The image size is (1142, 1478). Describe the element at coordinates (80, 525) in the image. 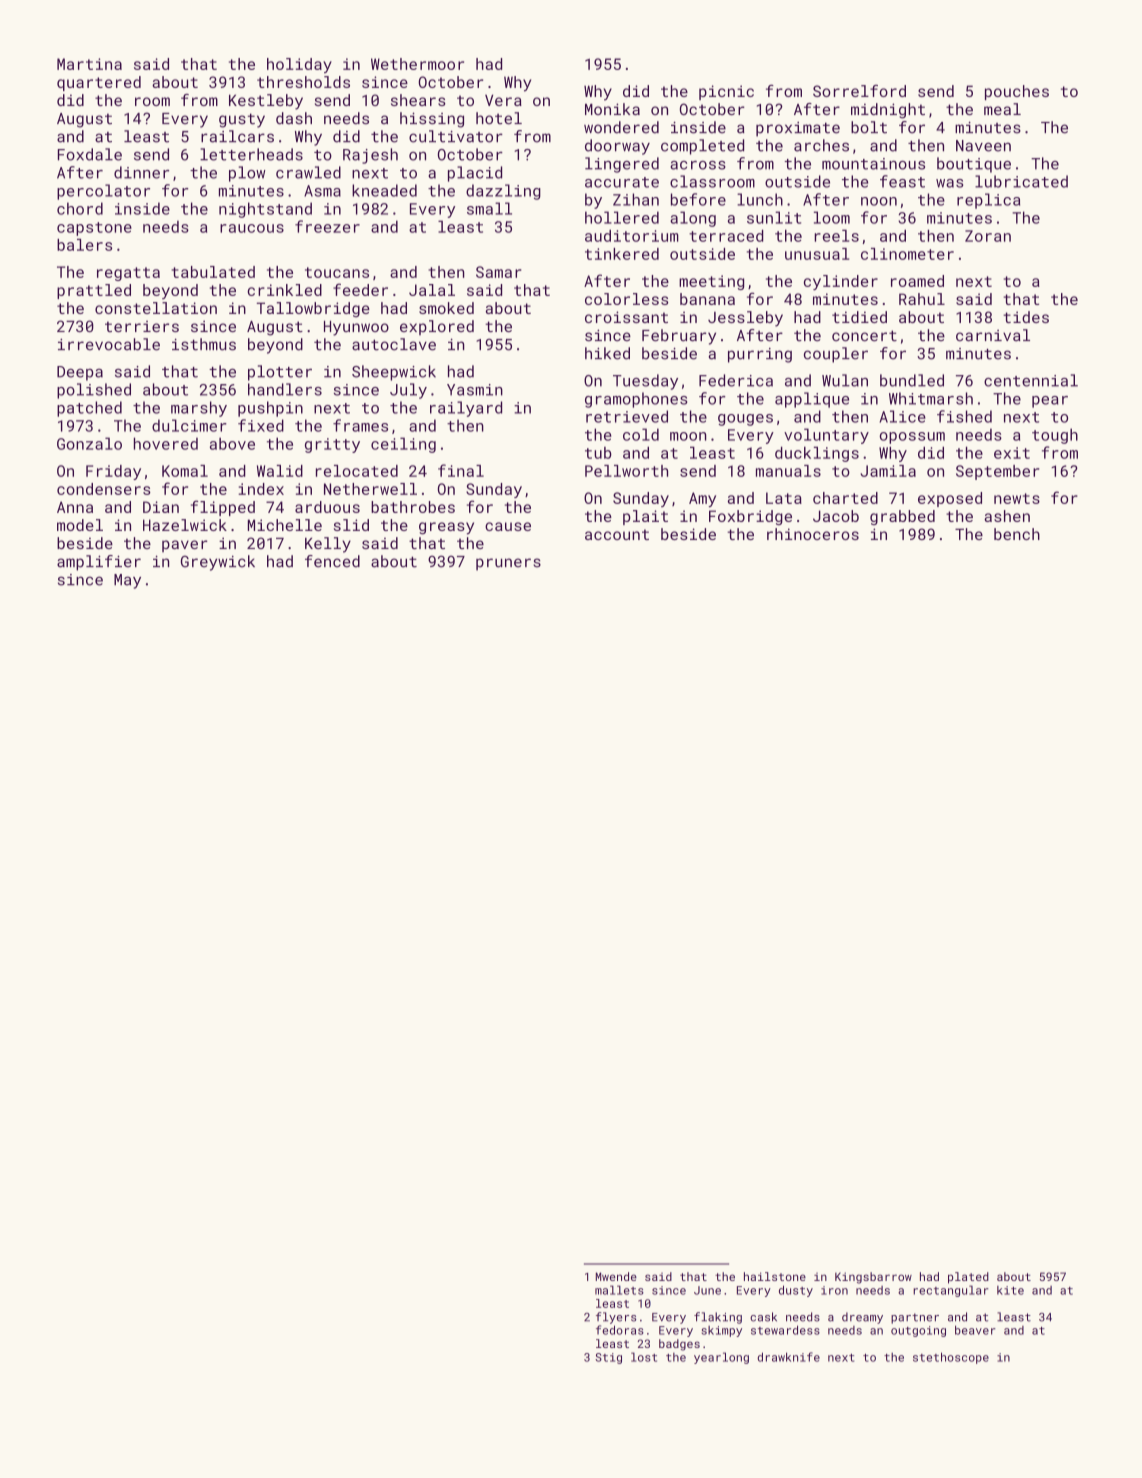

I see `model` at that location.
